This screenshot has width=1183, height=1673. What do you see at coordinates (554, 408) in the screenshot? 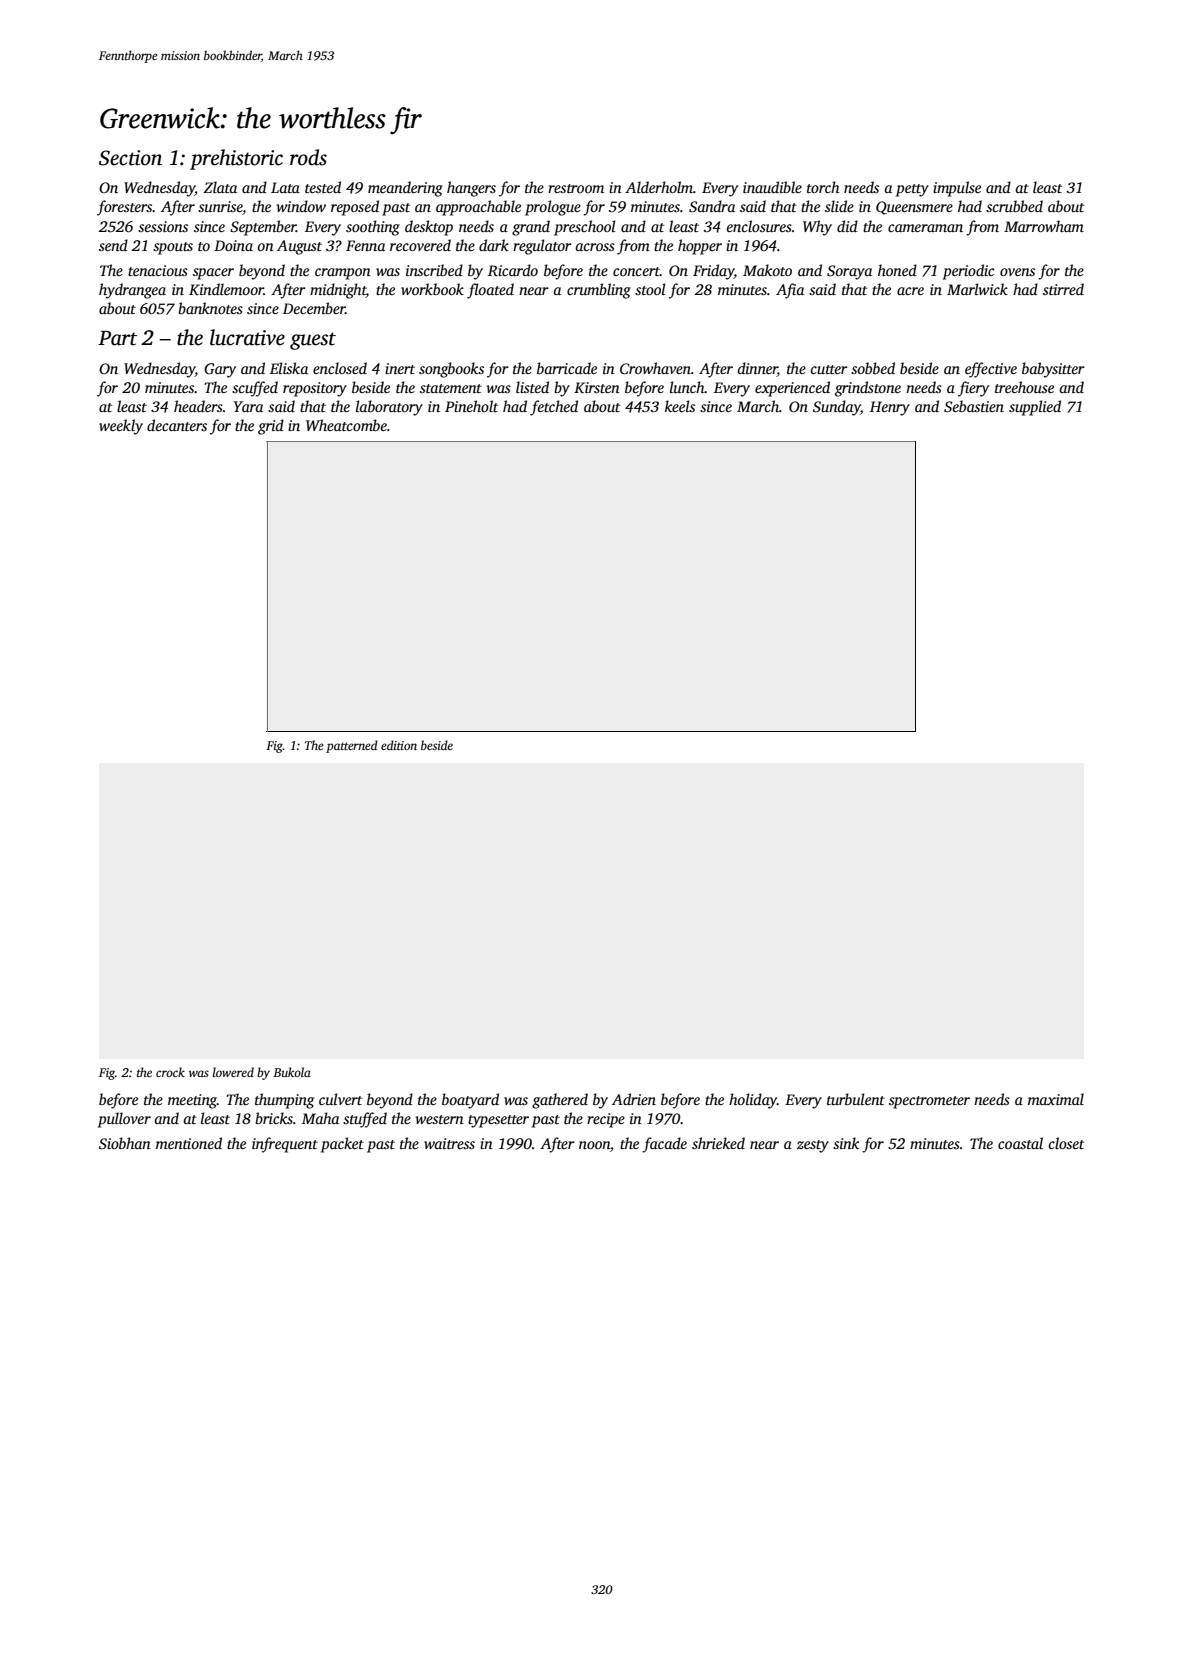
I see `fetched` at bounding box center [554, 408].
